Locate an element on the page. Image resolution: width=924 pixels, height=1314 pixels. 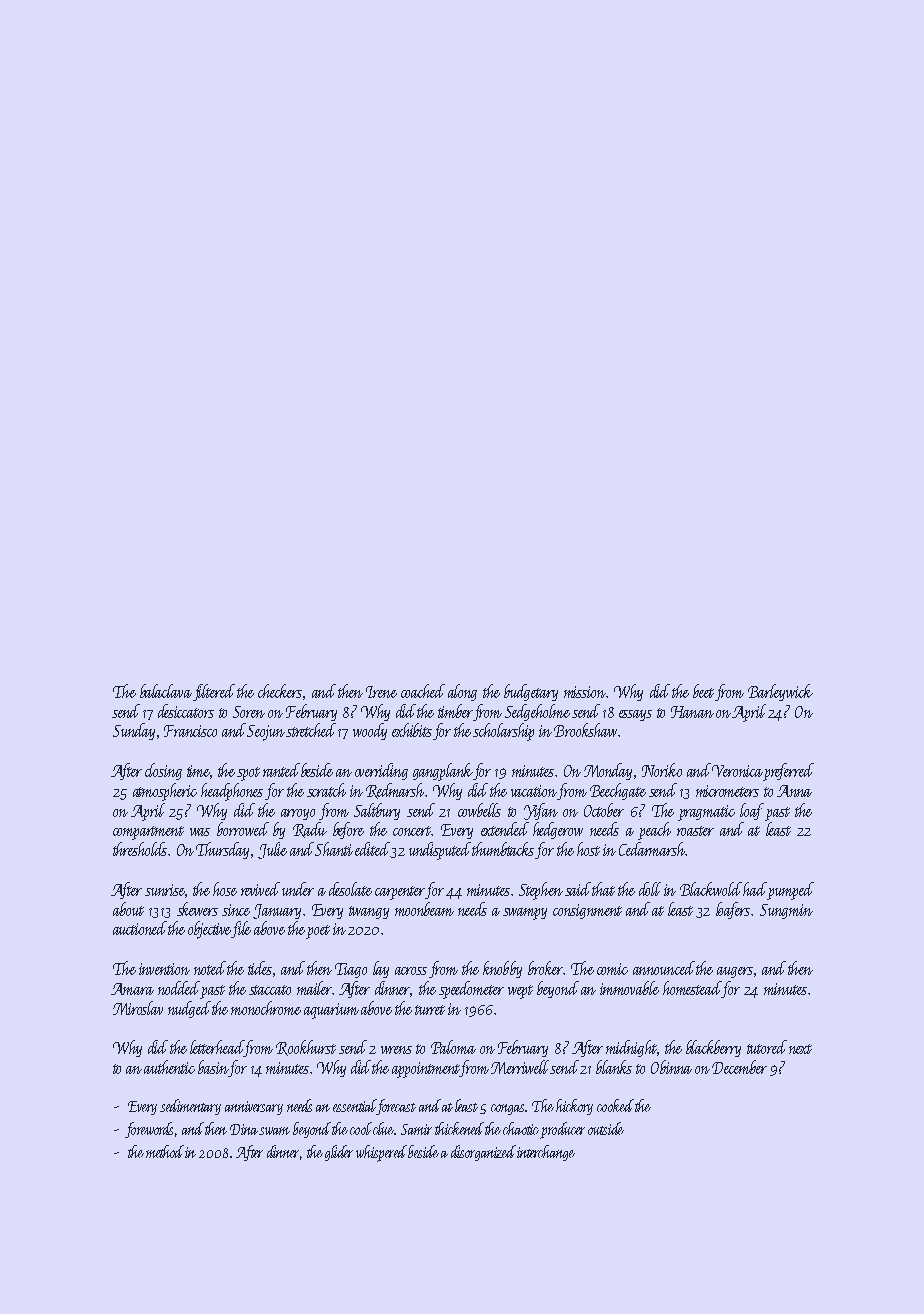
glider is located at coordinates (339, 1153).
